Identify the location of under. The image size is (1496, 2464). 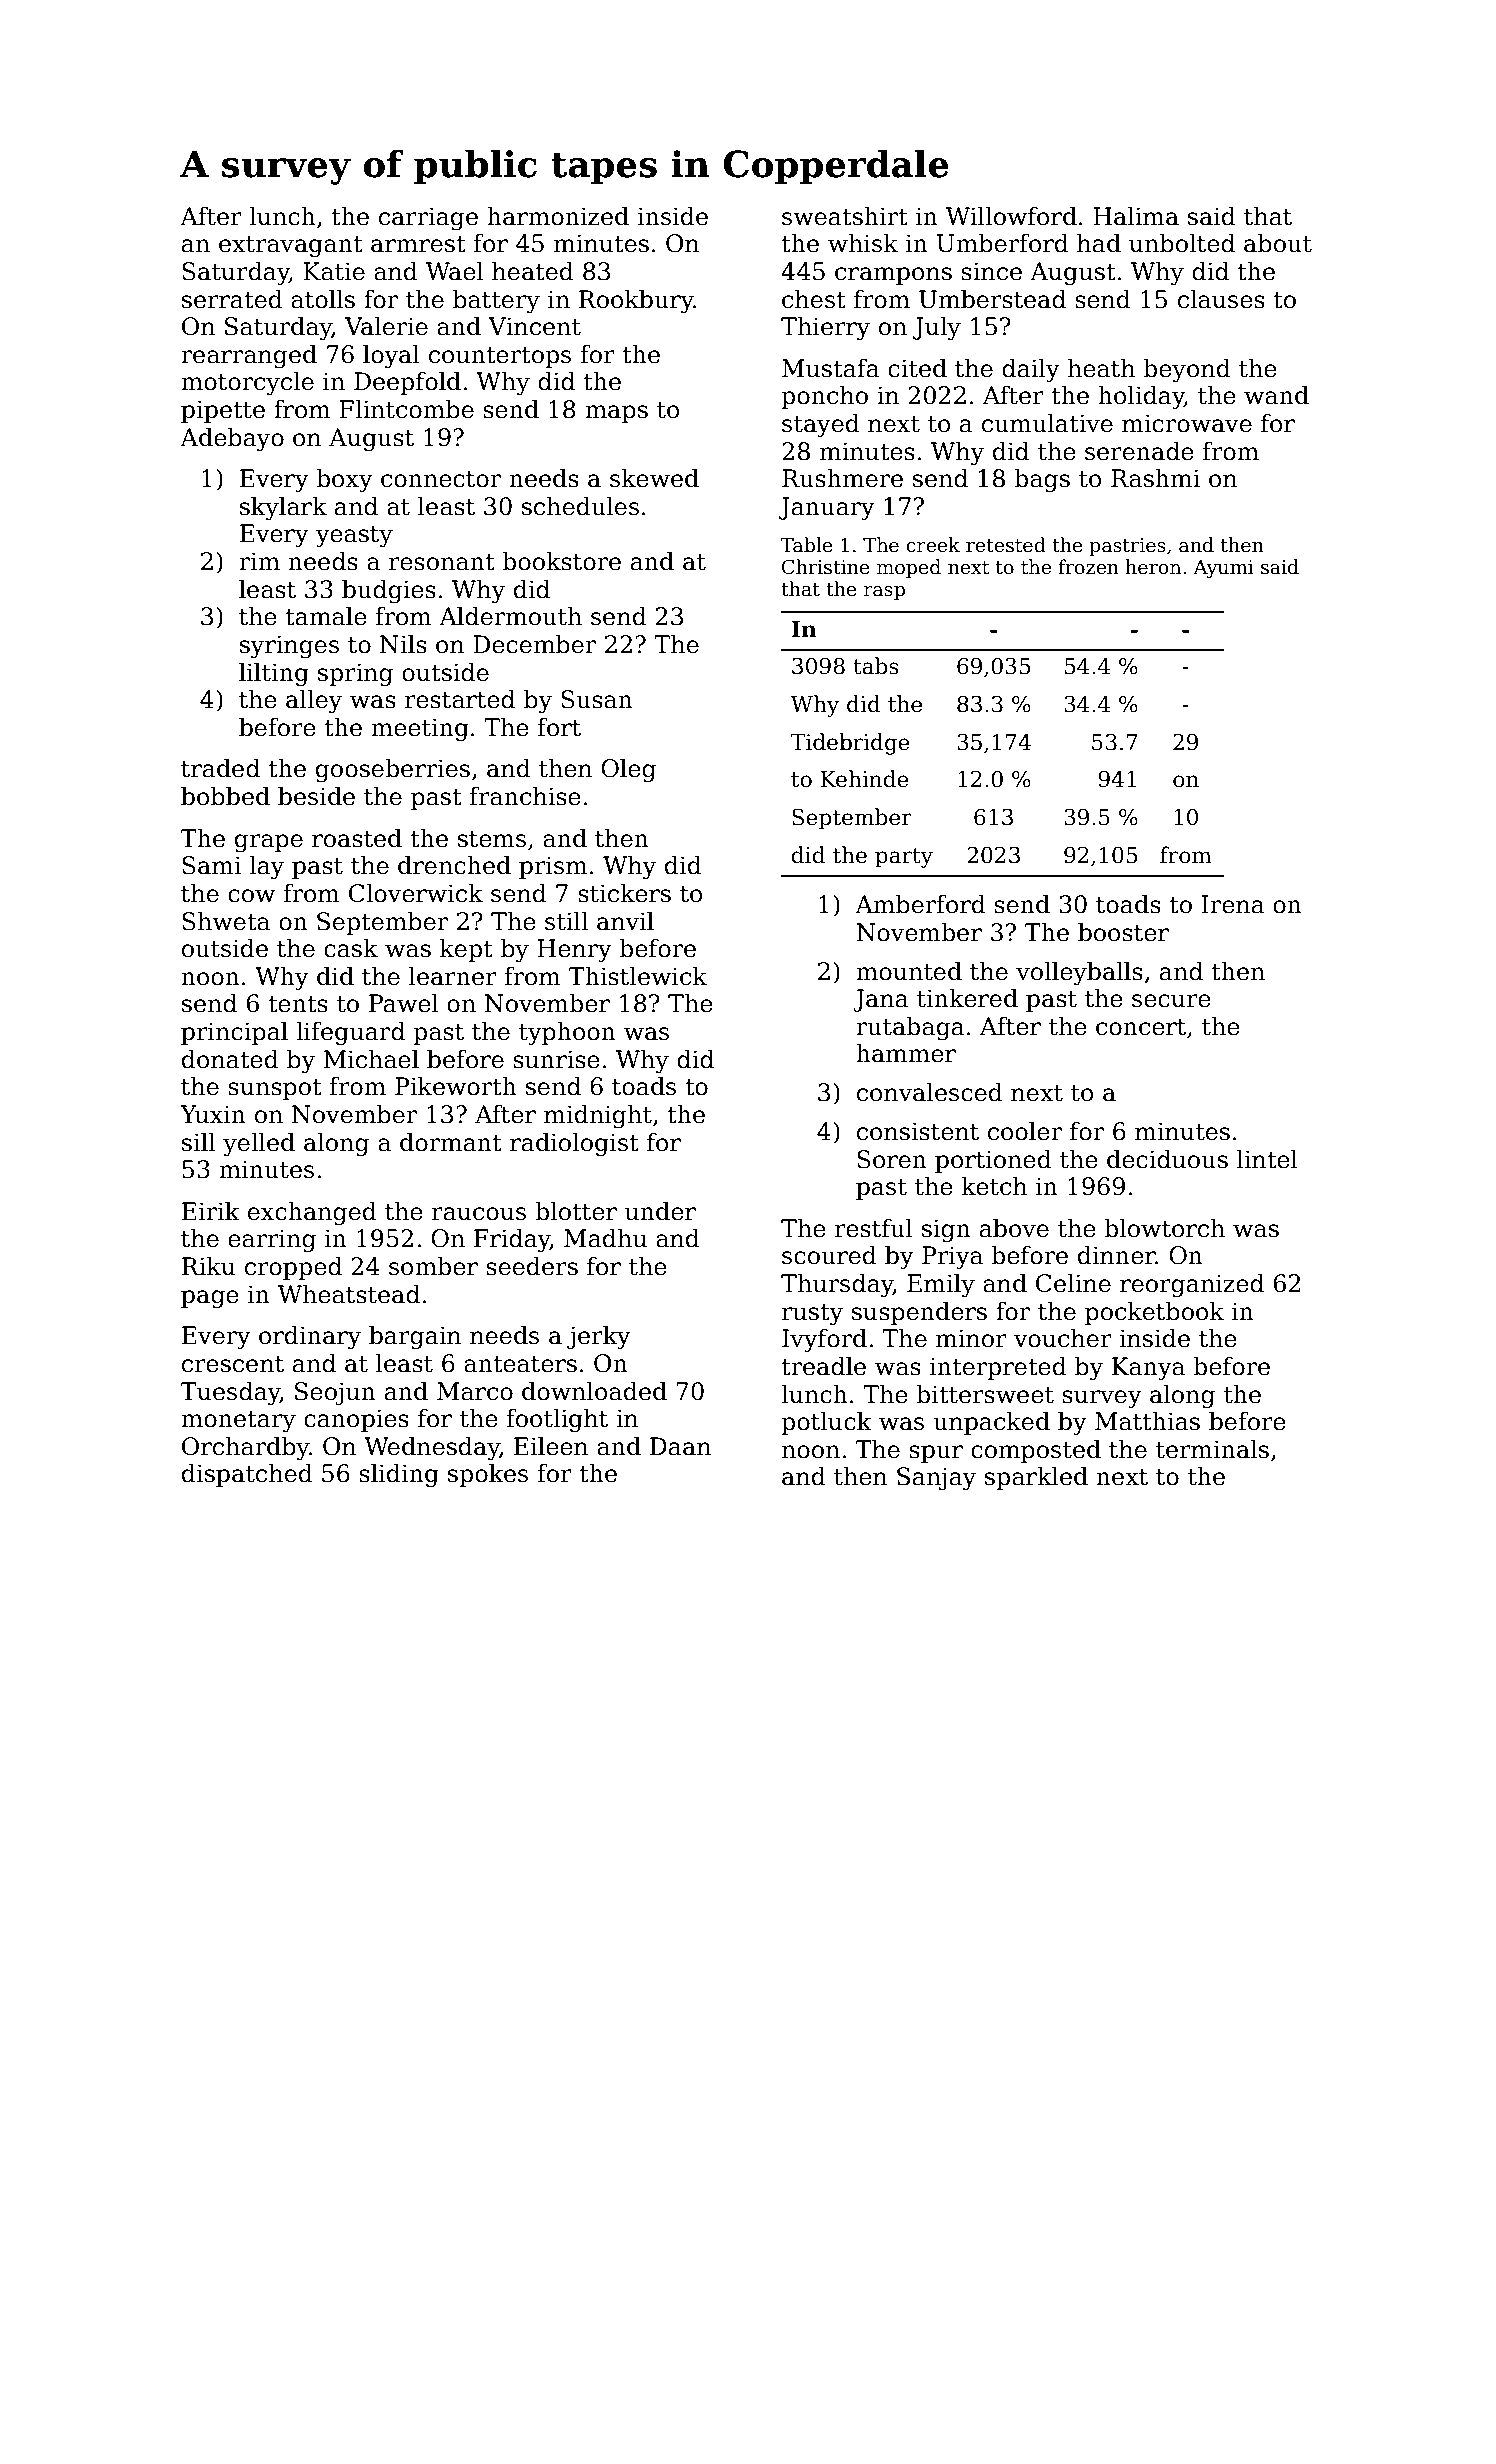
(660, 1211).
